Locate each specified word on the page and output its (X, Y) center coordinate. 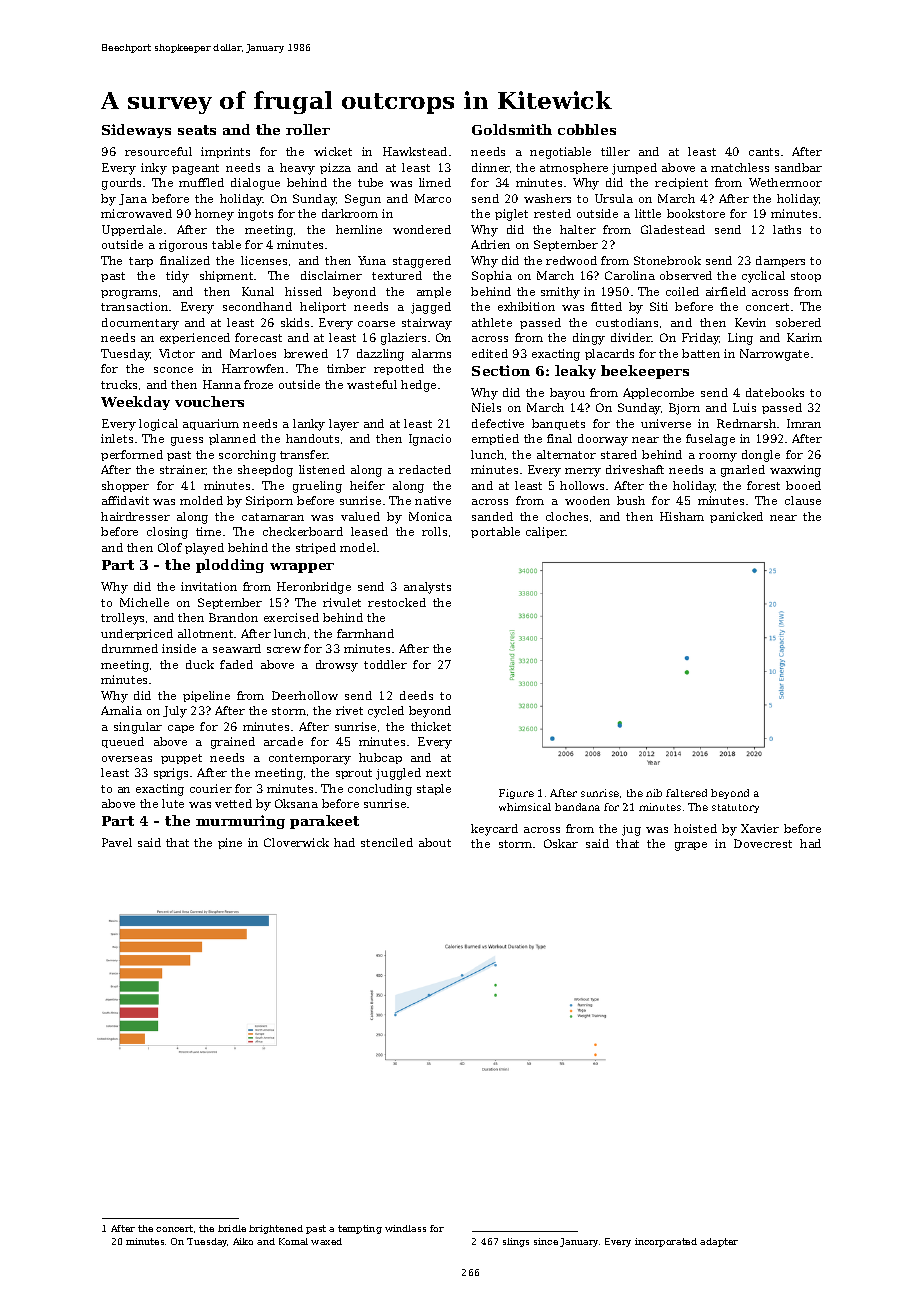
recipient (681, 183)
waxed (326, 1241)
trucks (119, 384)
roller (308, 129)
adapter (719, 1242)
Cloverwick (296, 842)
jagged (431, 308)
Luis (744, 407)
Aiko (243, 1241)
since (546, 1241)
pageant (195, 169)
